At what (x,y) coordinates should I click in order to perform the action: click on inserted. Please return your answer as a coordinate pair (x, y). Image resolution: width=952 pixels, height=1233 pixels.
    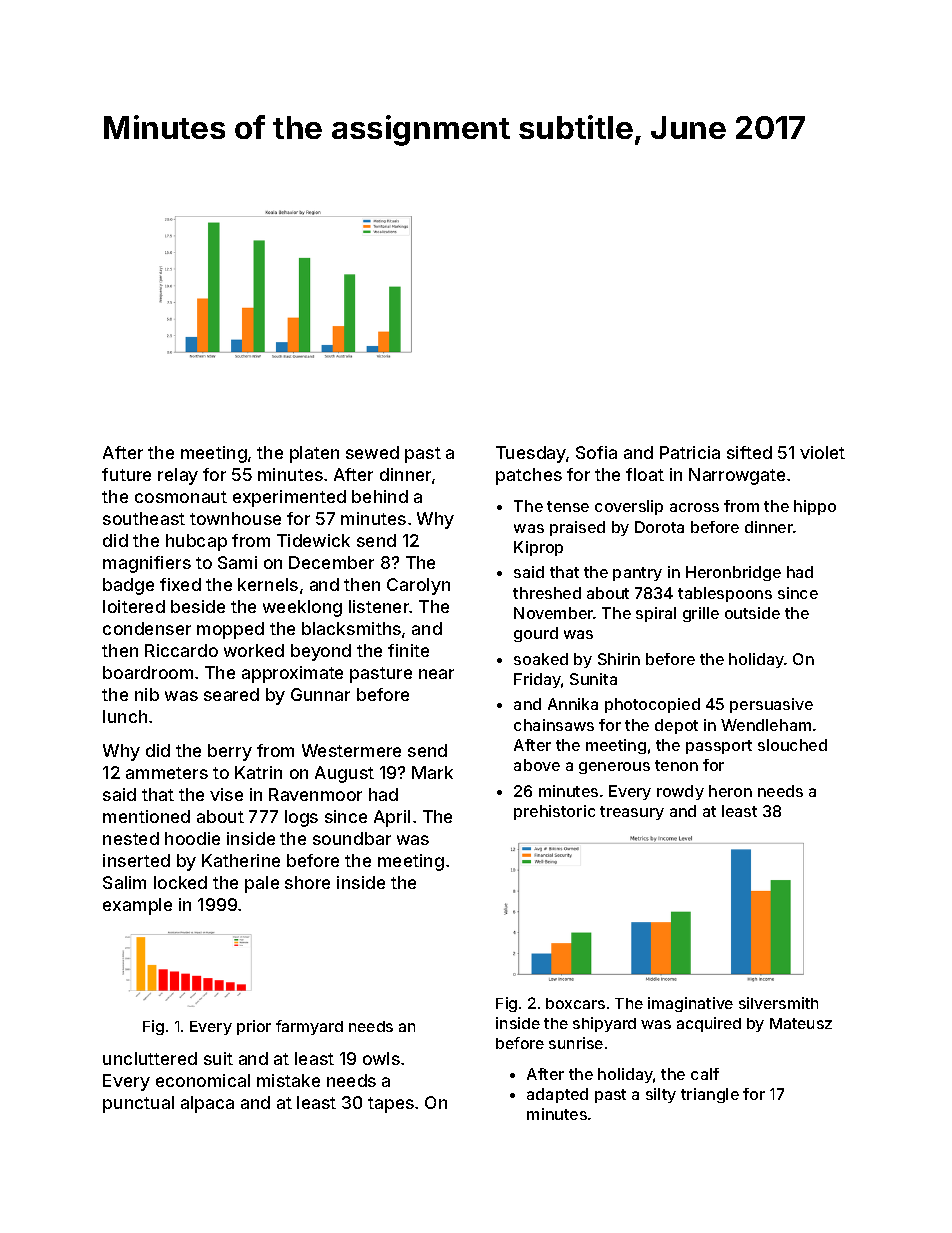
    Looking at the image, I should click on (136, 860).
